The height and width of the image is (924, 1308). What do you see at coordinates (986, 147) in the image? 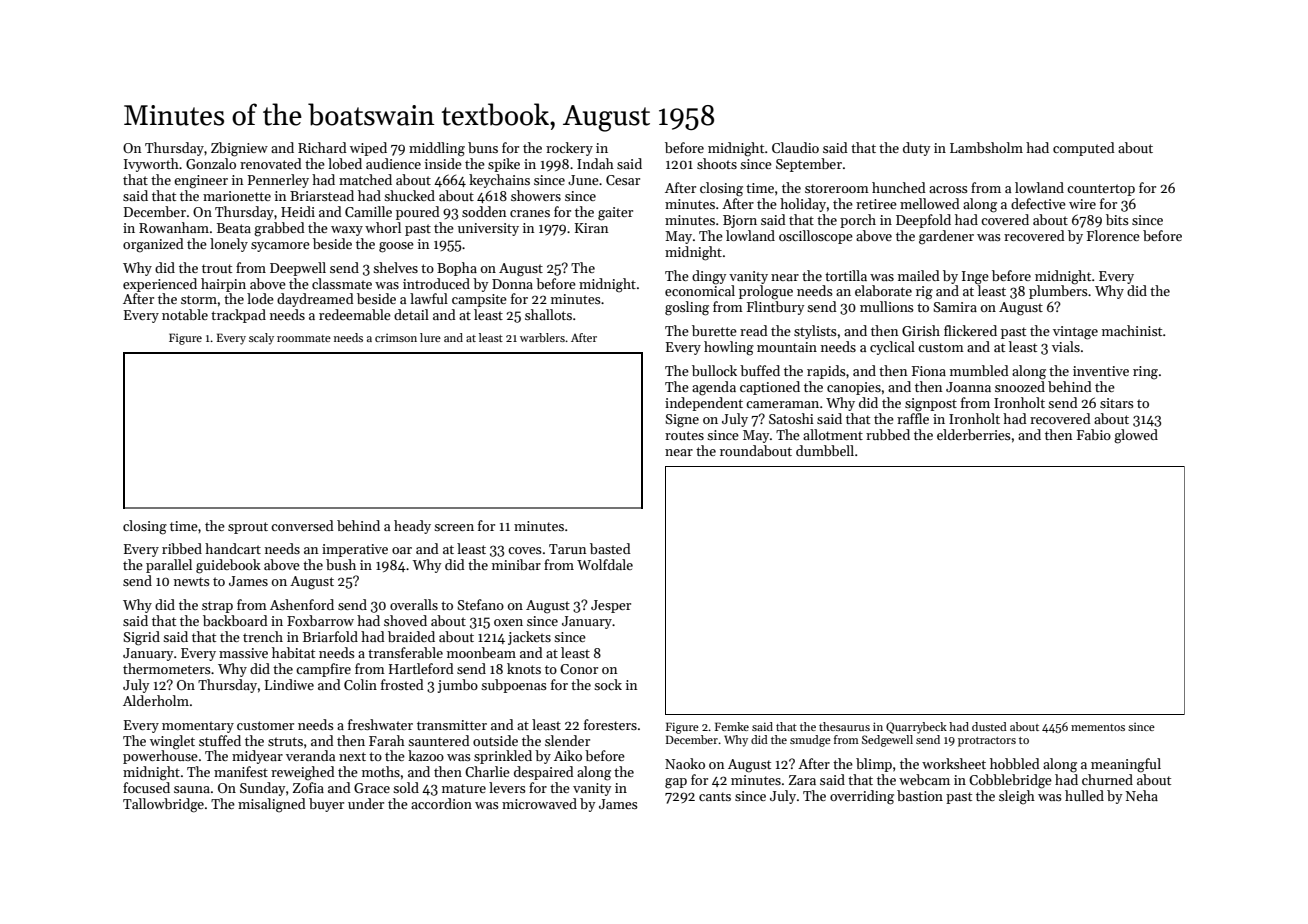
I see `Lambsholm` at bounding box center [986, 147].
